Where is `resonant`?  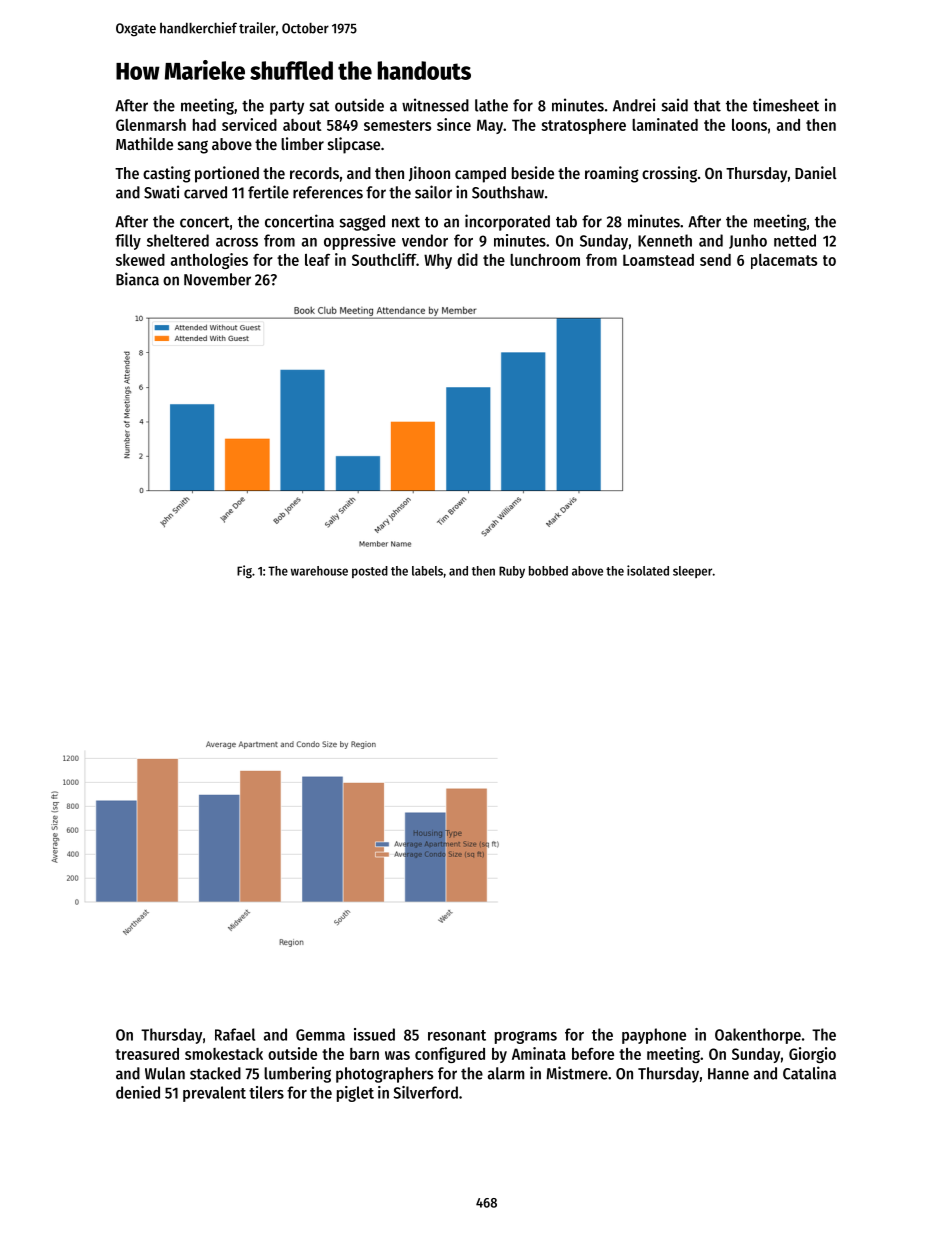
resonant is located at coordinates (457, 1035).
